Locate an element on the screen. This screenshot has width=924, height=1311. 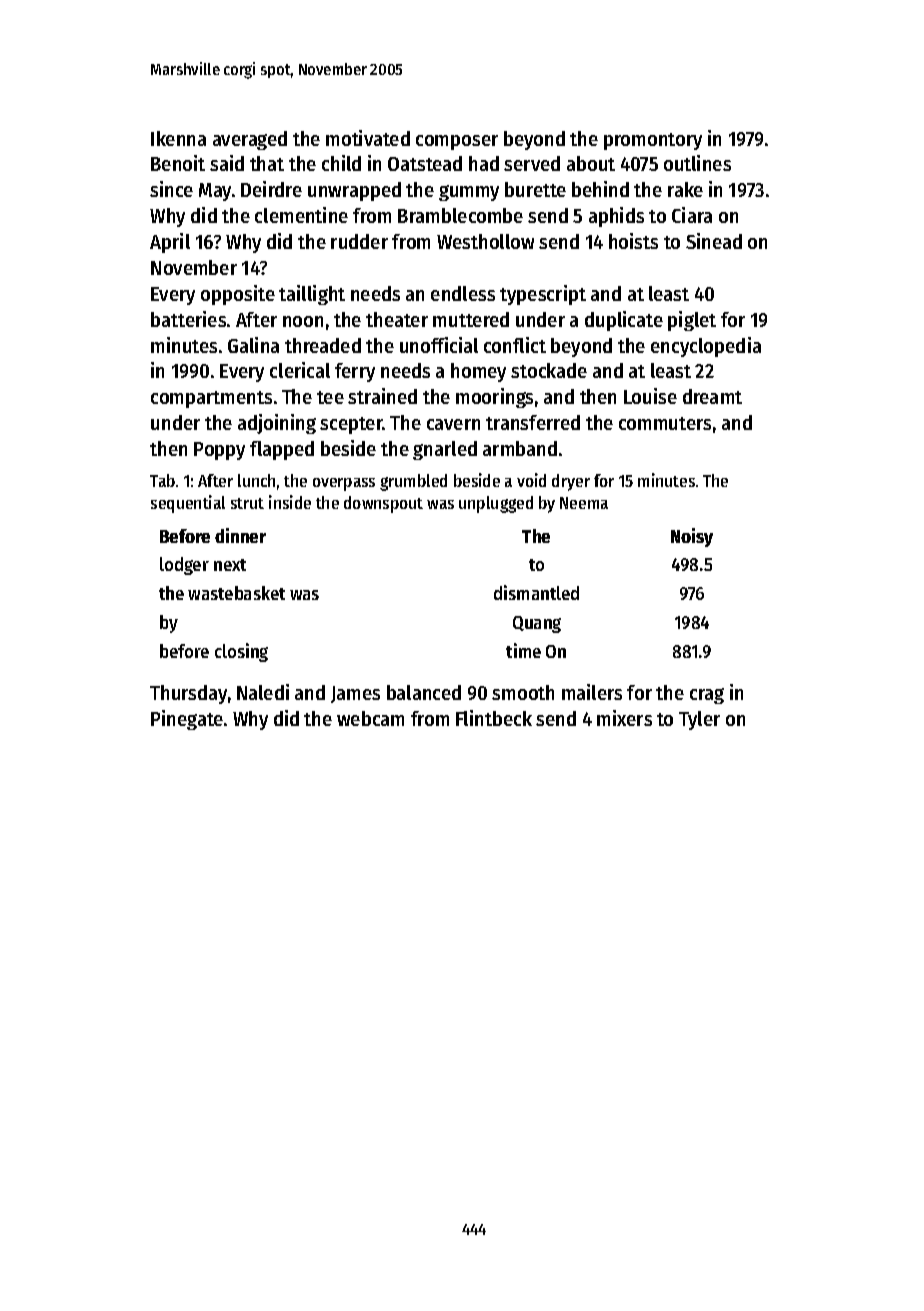
scepter is located at coordinates (351, 425).
